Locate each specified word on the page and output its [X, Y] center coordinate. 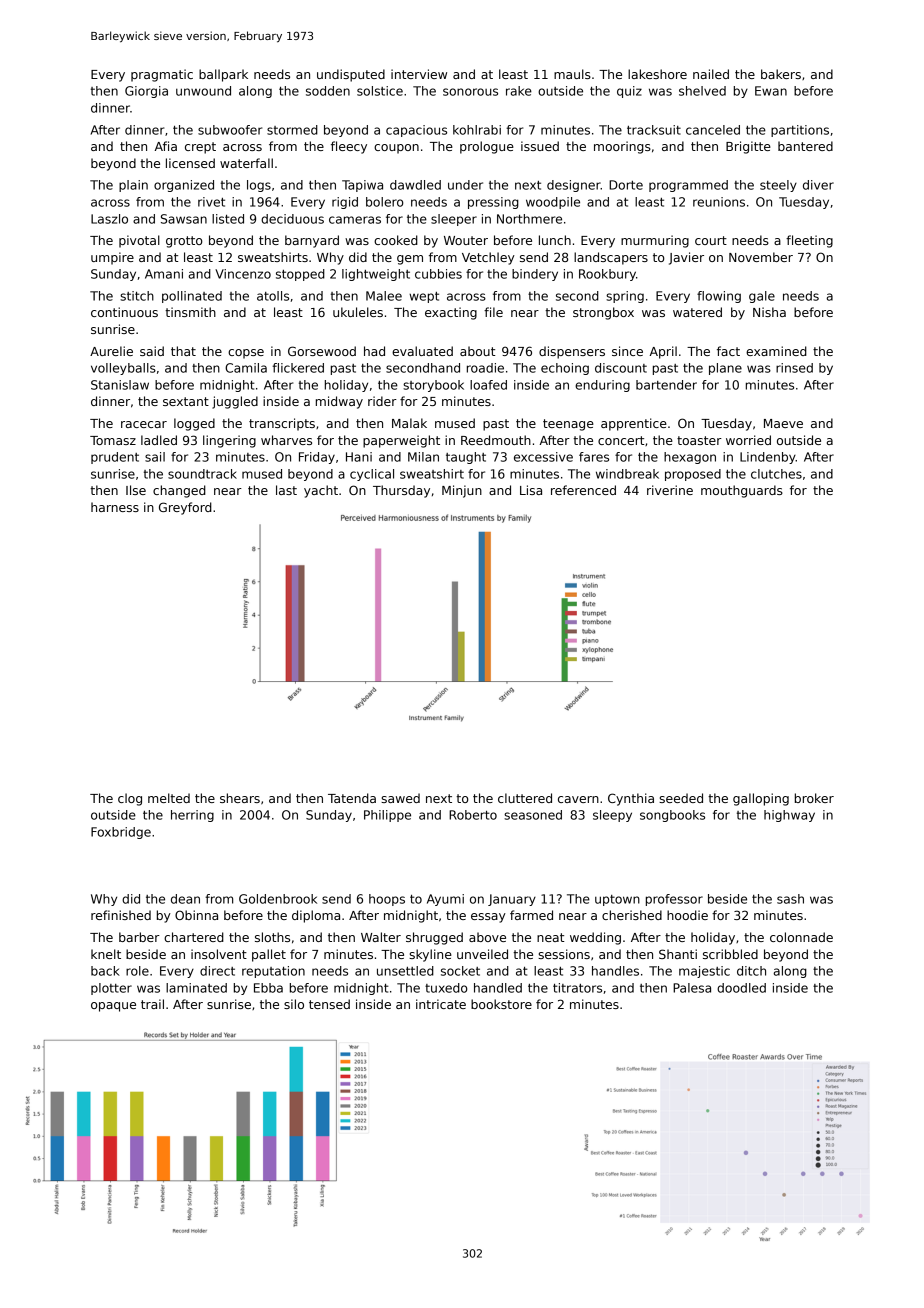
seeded [681, 798]
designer [574, 186]
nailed [711, 74]
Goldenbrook [278, 899]
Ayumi [445, 900]
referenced [583, 490]
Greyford [185, 508]
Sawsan [184, 219]
